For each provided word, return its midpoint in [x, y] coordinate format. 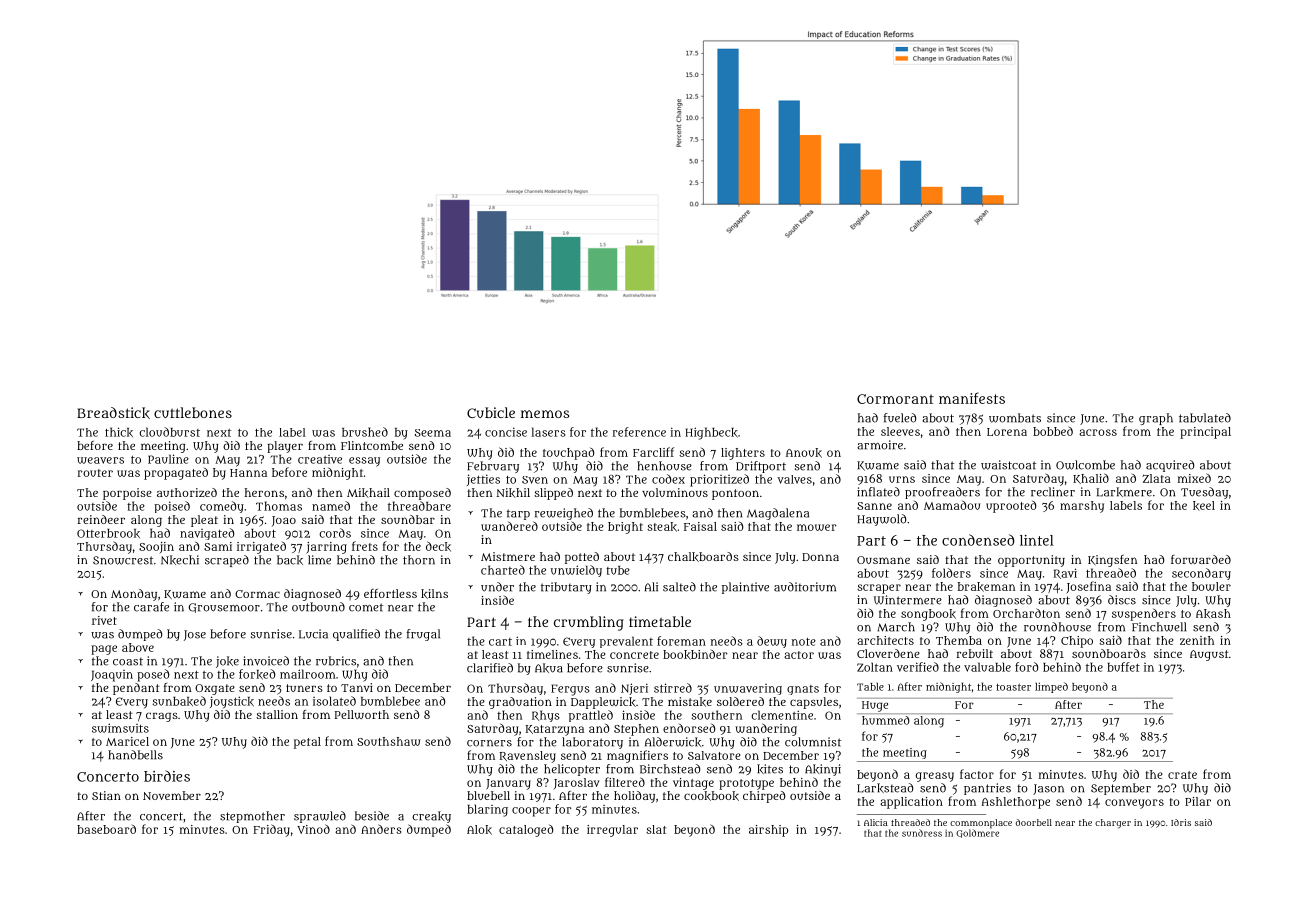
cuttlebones [193, 412]
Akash [1213, 614]
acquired [1170, 466]
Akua [549, 668]
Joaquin [112, 676]
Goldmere [977, 833]
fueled [900, 418]
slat [656, 829]
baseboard [106, 829]
